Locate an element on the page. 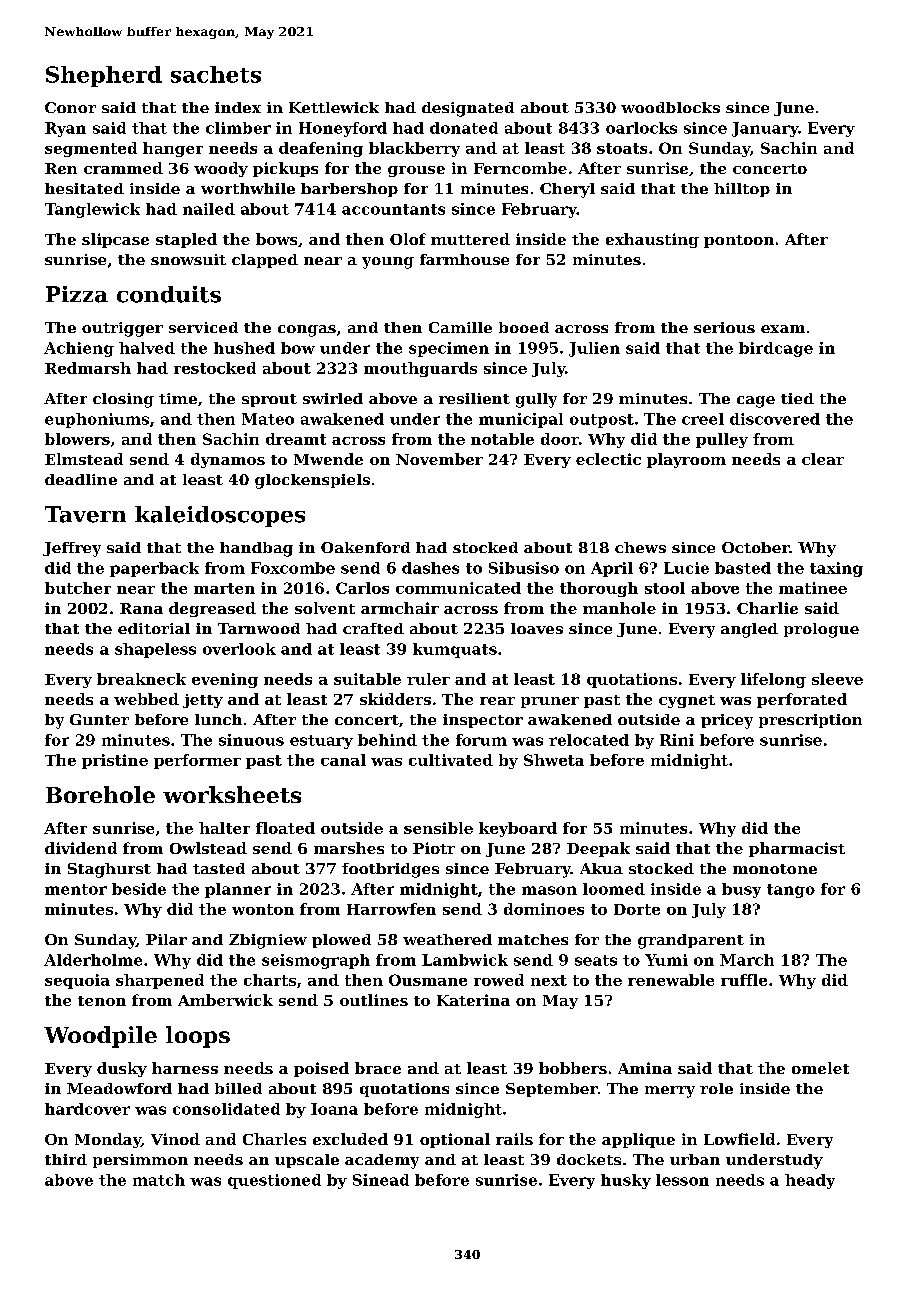 Image resolution: width=908 pixels, height=1316 pixels. Ryan is located at coordinates (65, 129).
